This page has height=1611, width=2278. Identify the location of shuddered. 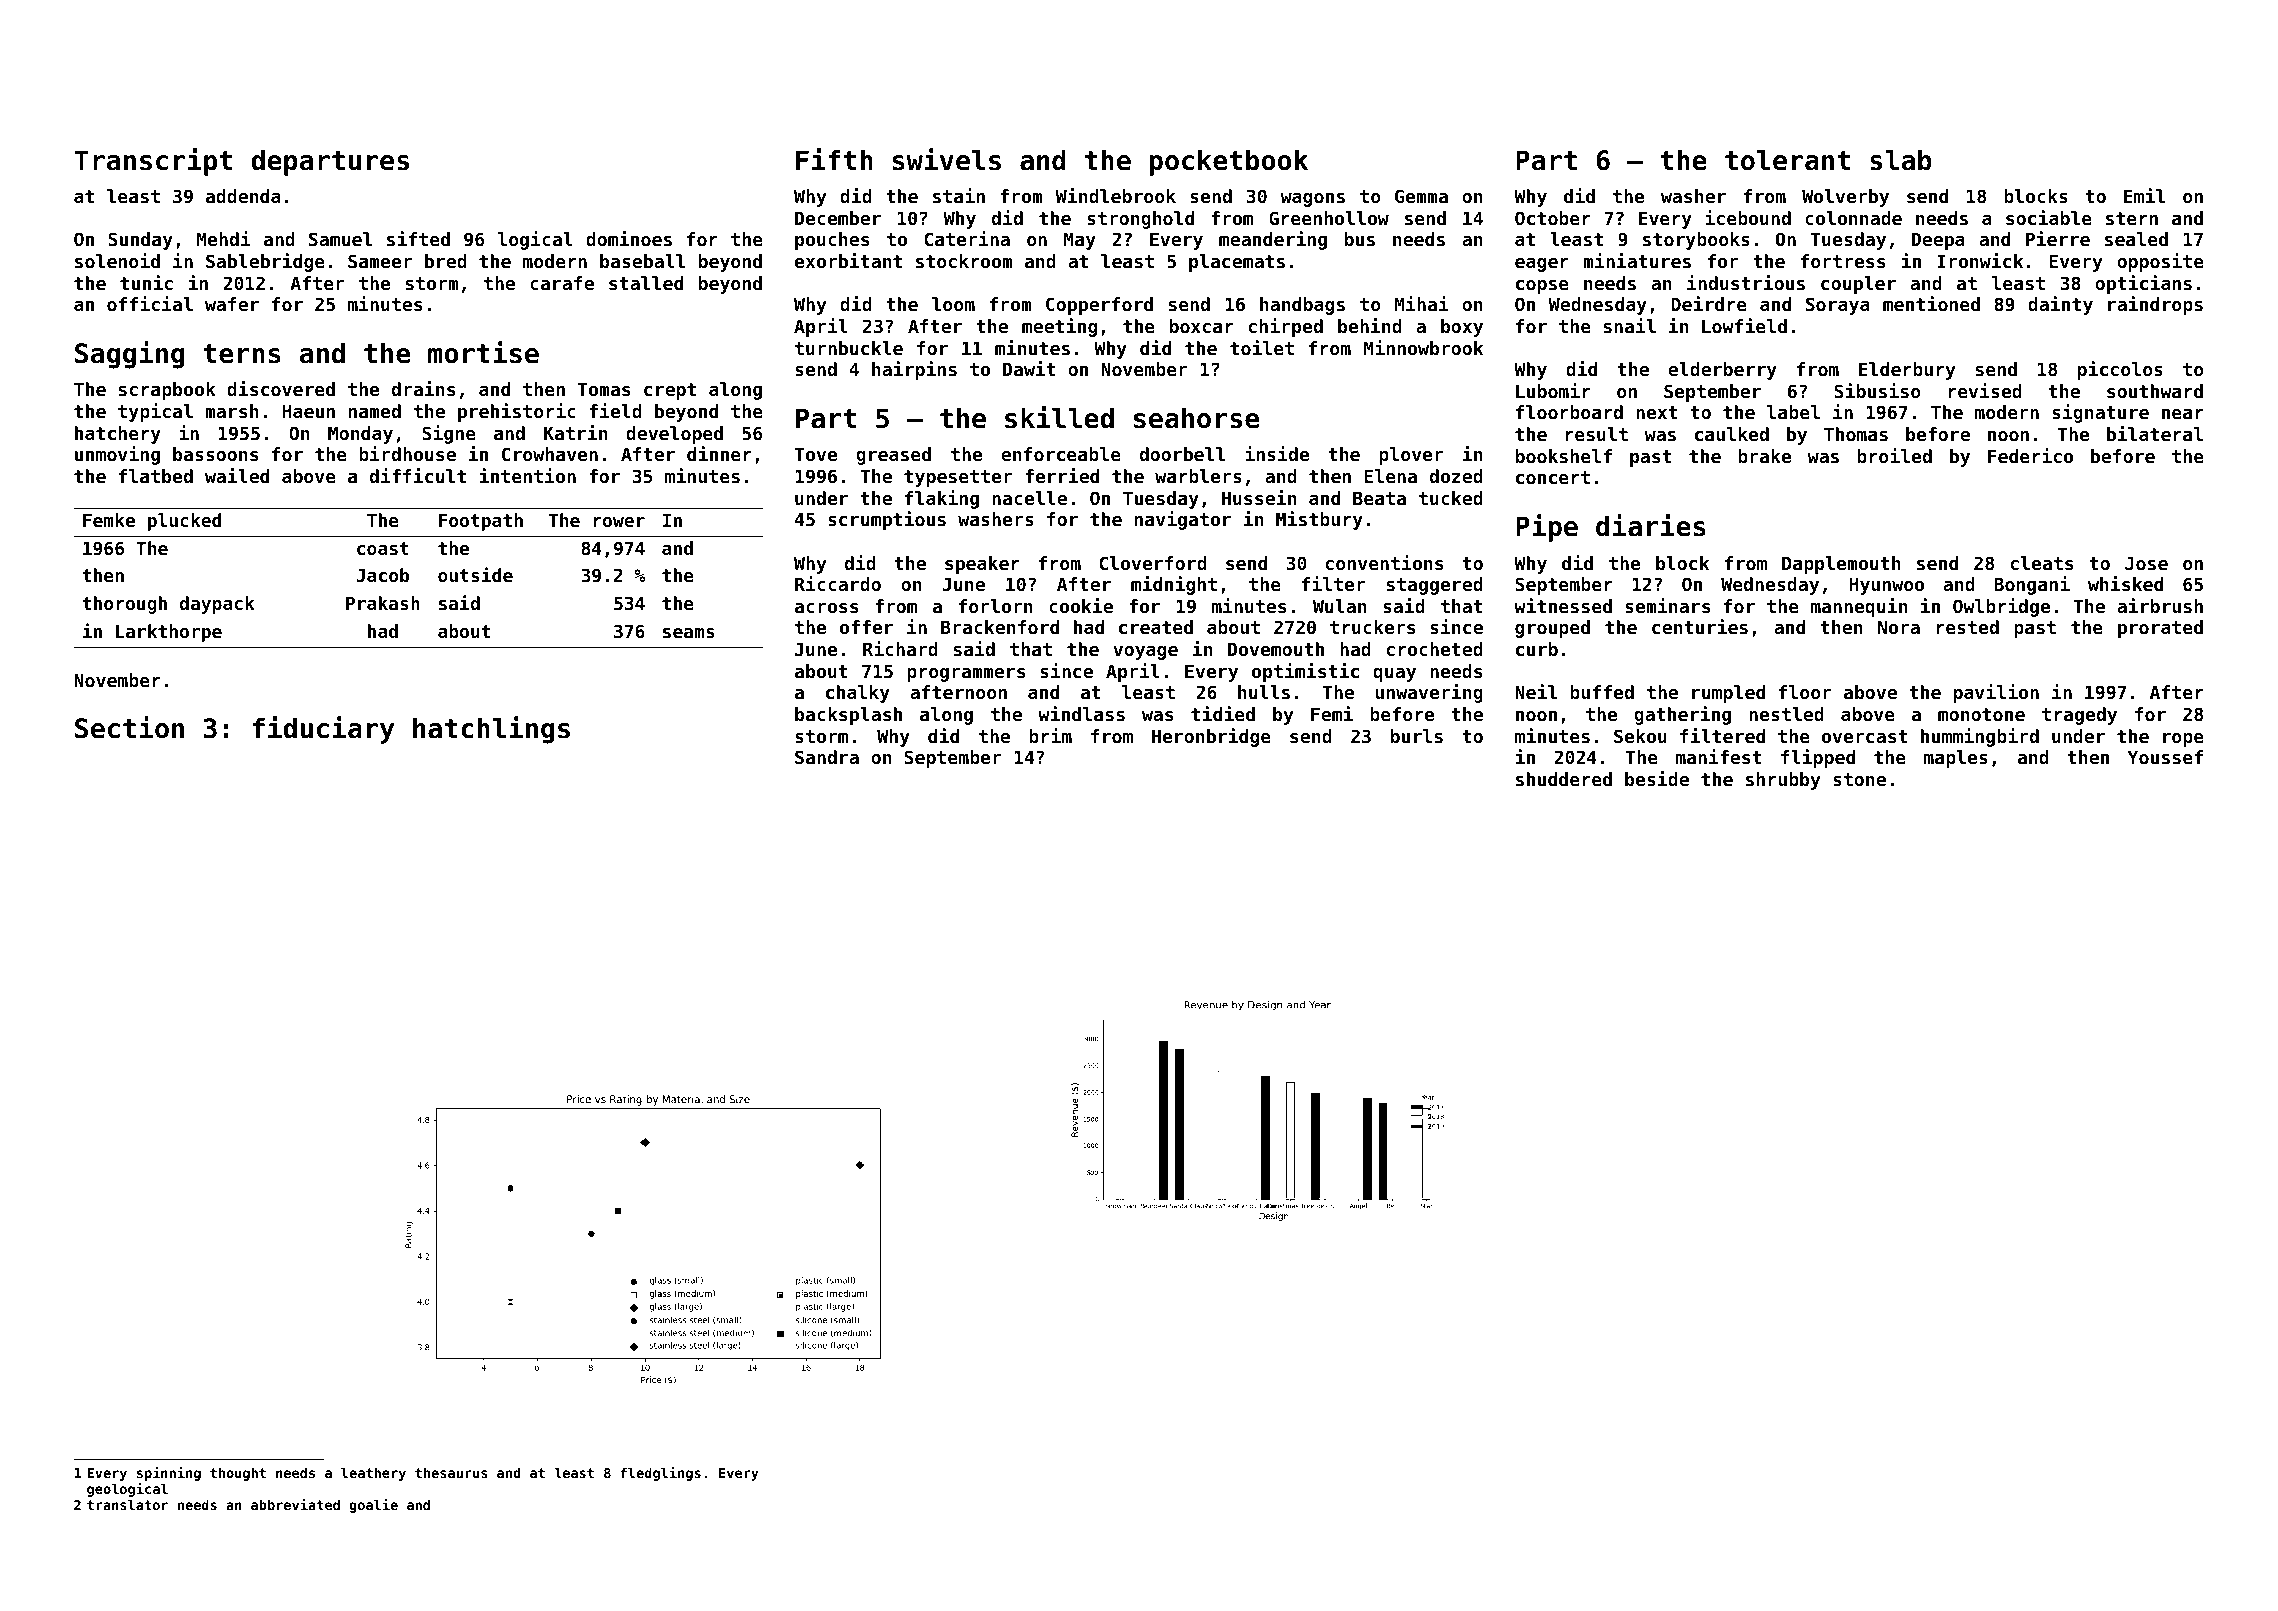
(1564, 779).
